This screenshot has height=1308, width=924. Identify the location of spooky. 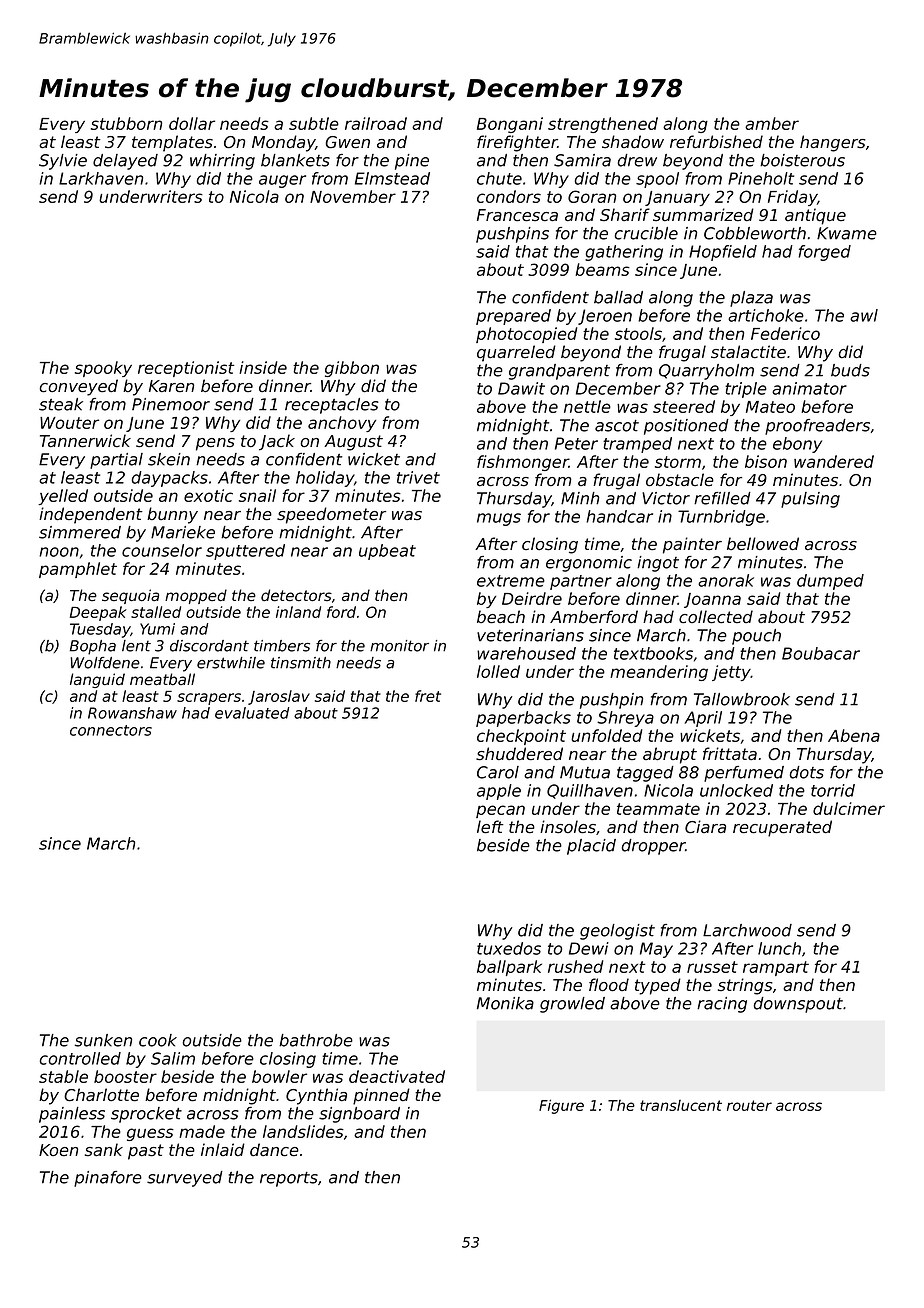
(103, 369).
